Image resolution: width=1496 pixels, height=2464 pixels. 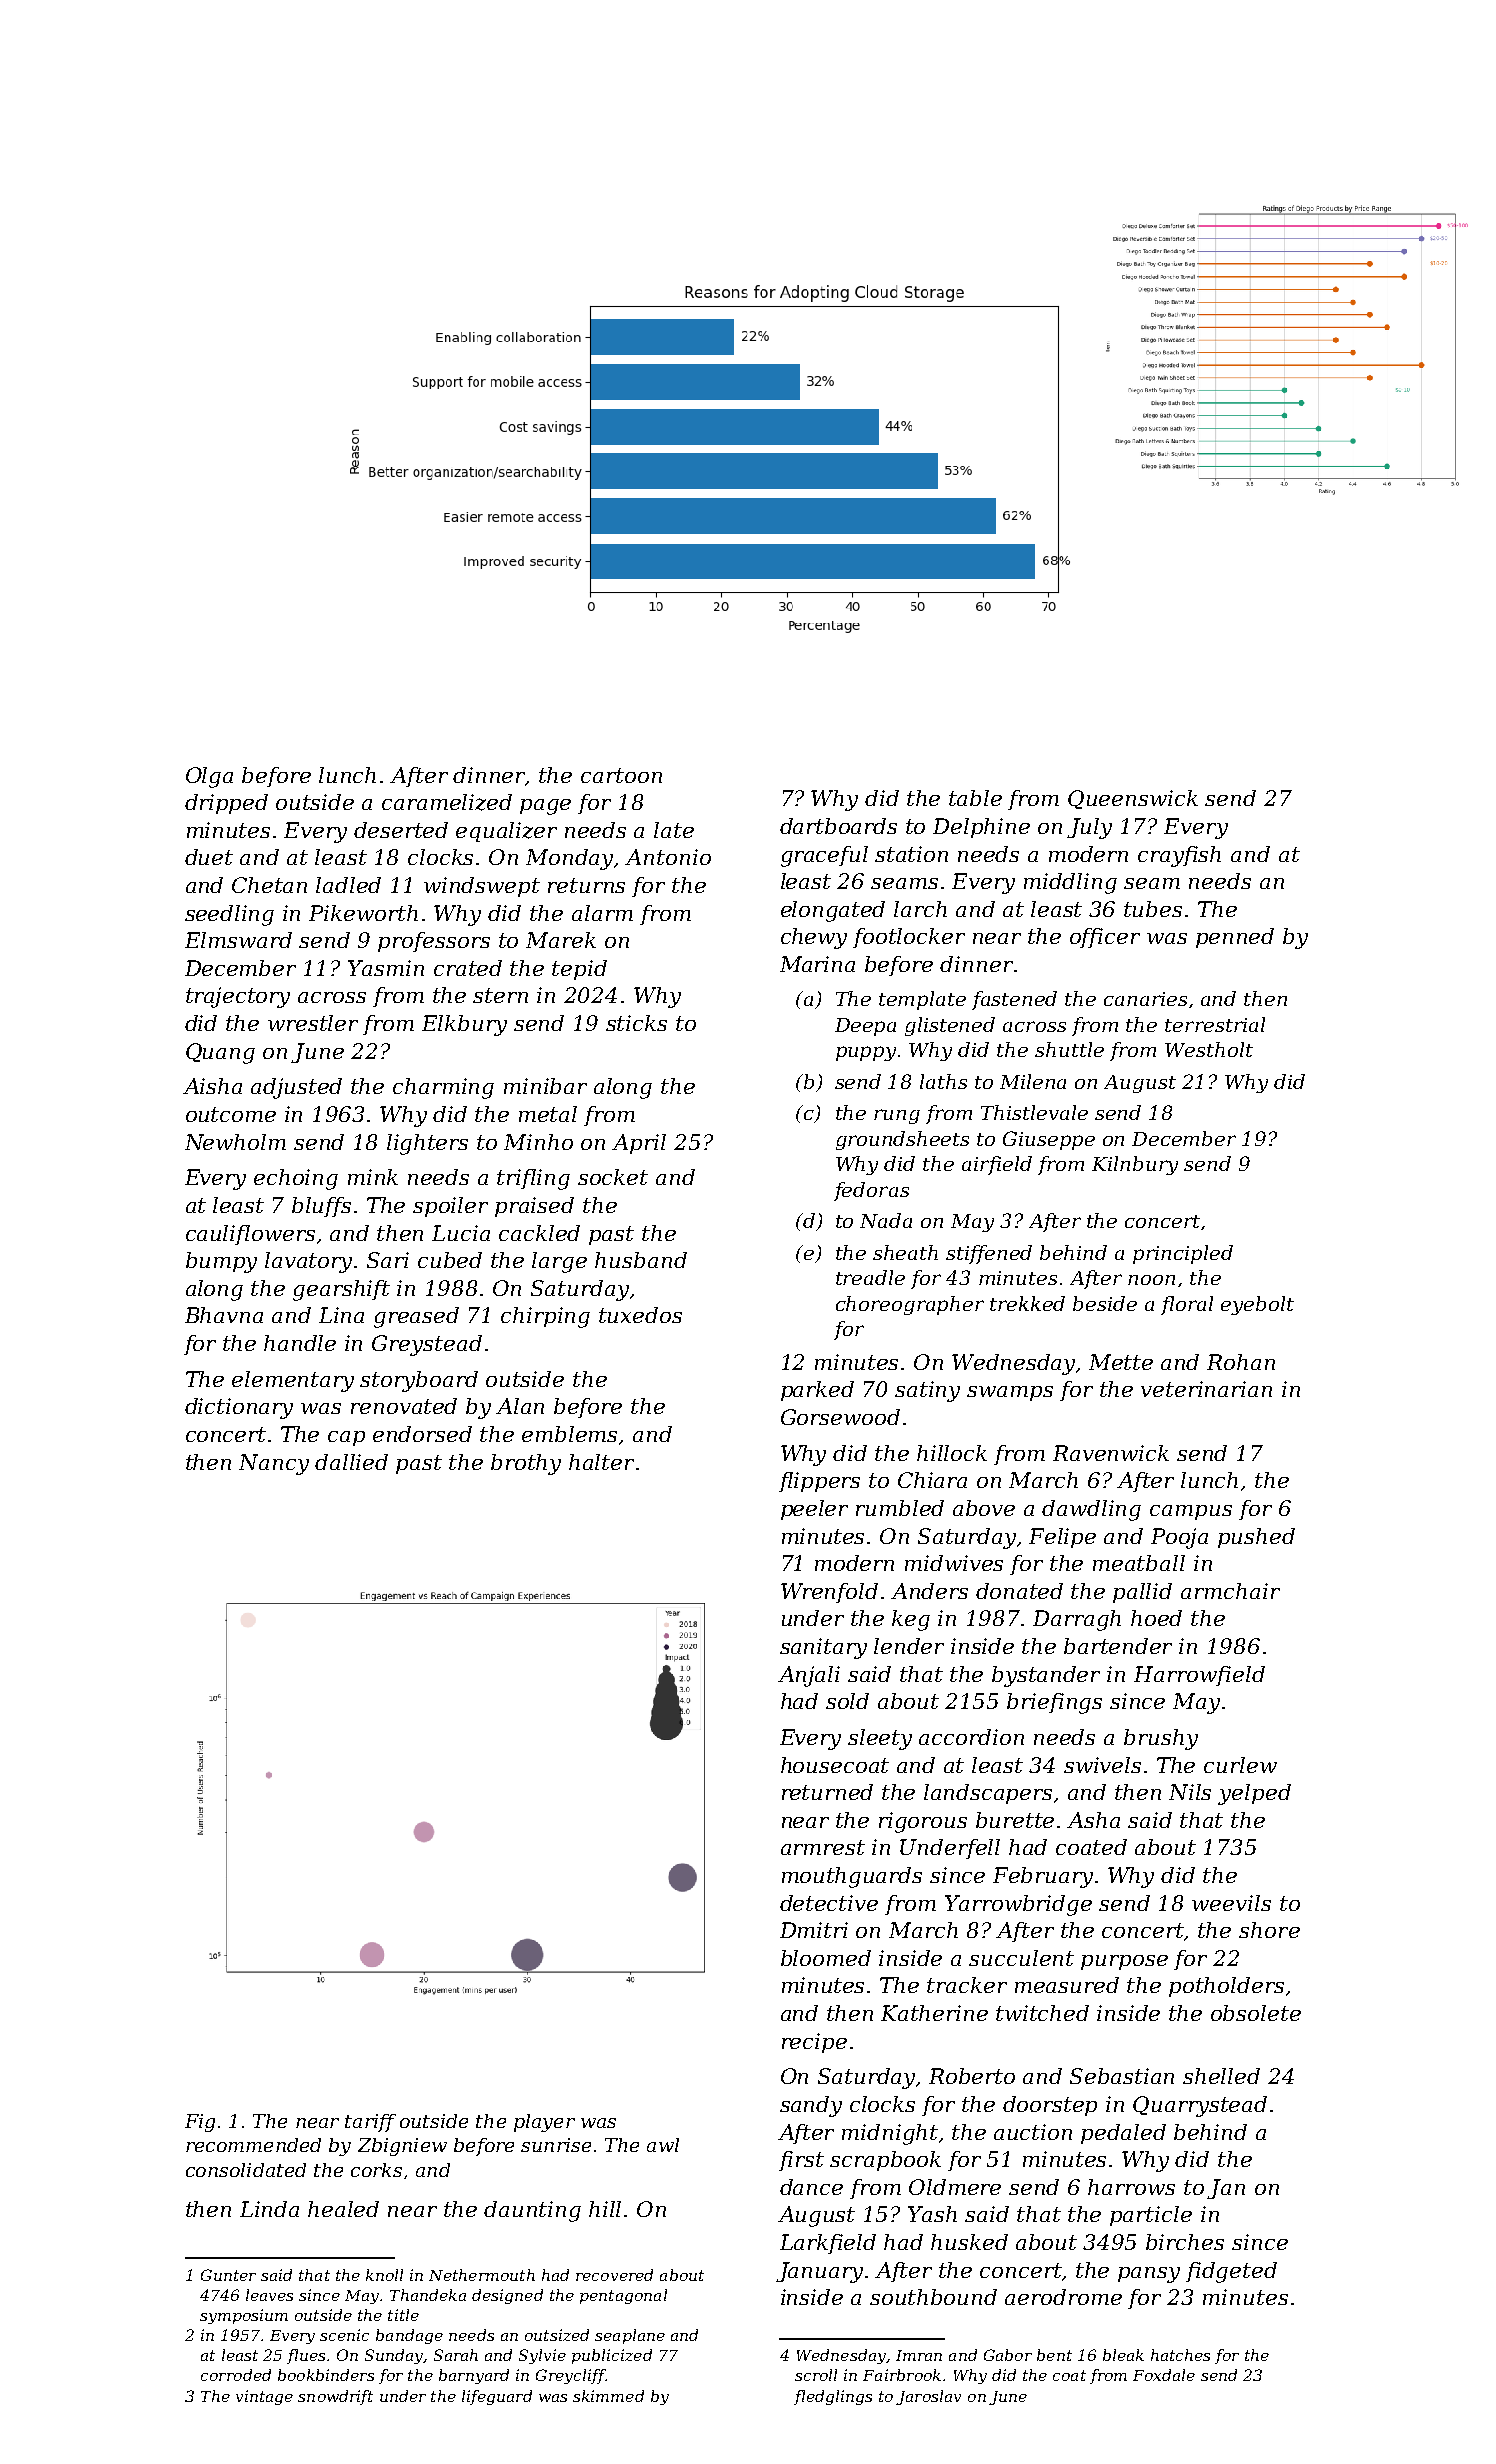 I want to click on seedling, so click(x=229, y=915).
